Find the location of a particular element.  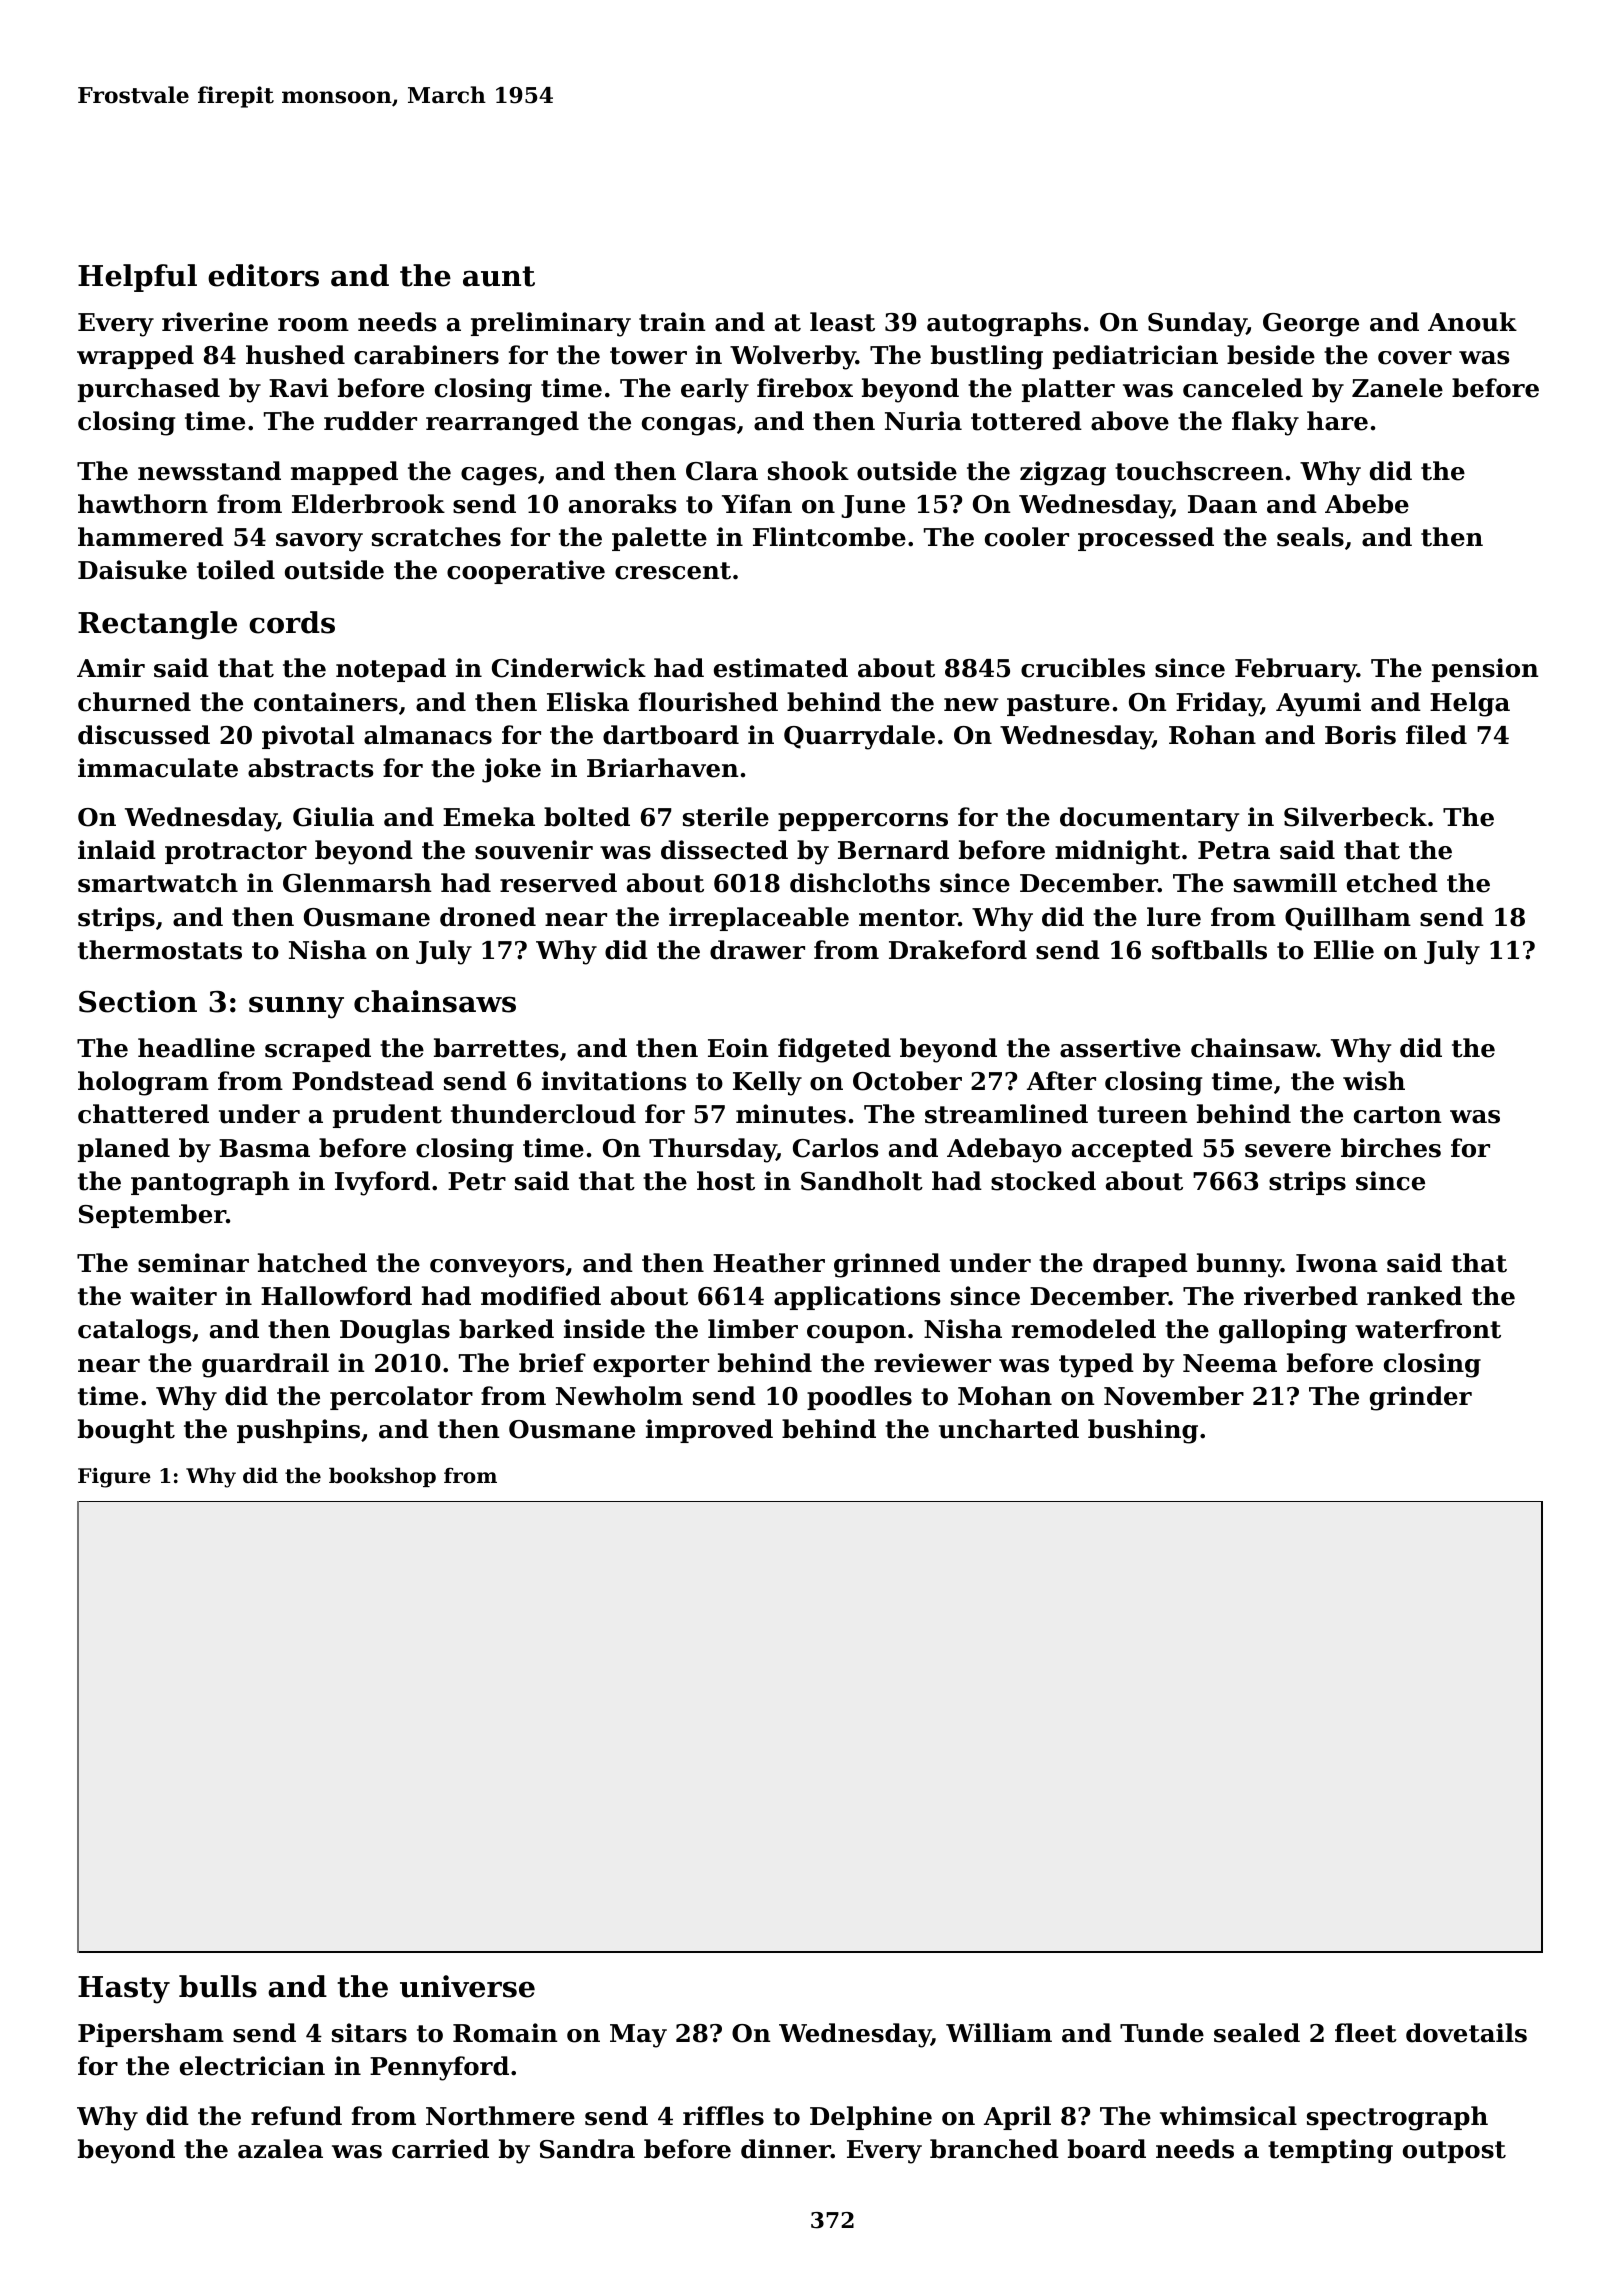

carried is located at coordinates (440, 2149).
